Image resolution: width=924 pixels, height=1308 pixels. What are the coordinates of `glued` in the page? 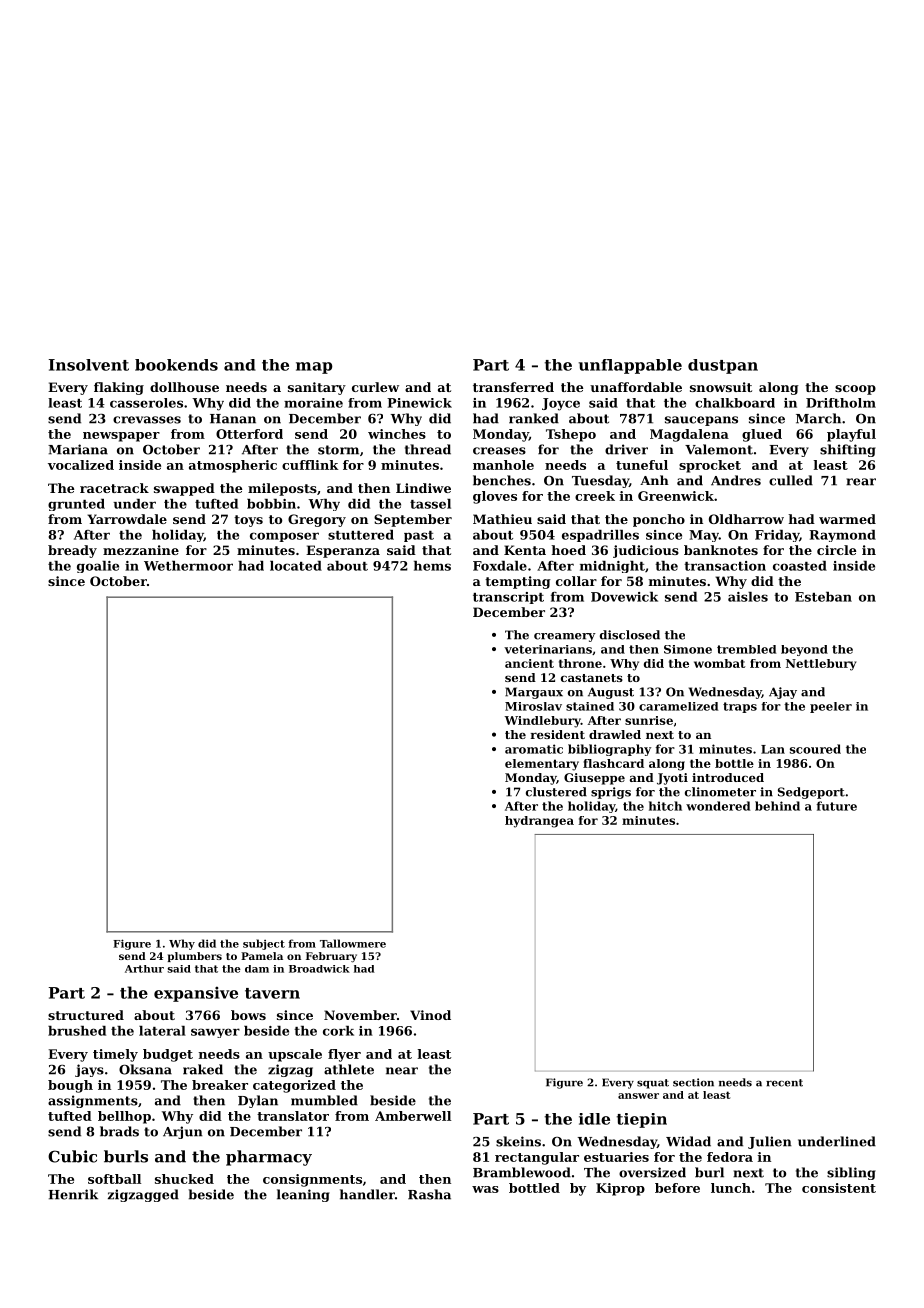 It's located at (762, 435).
